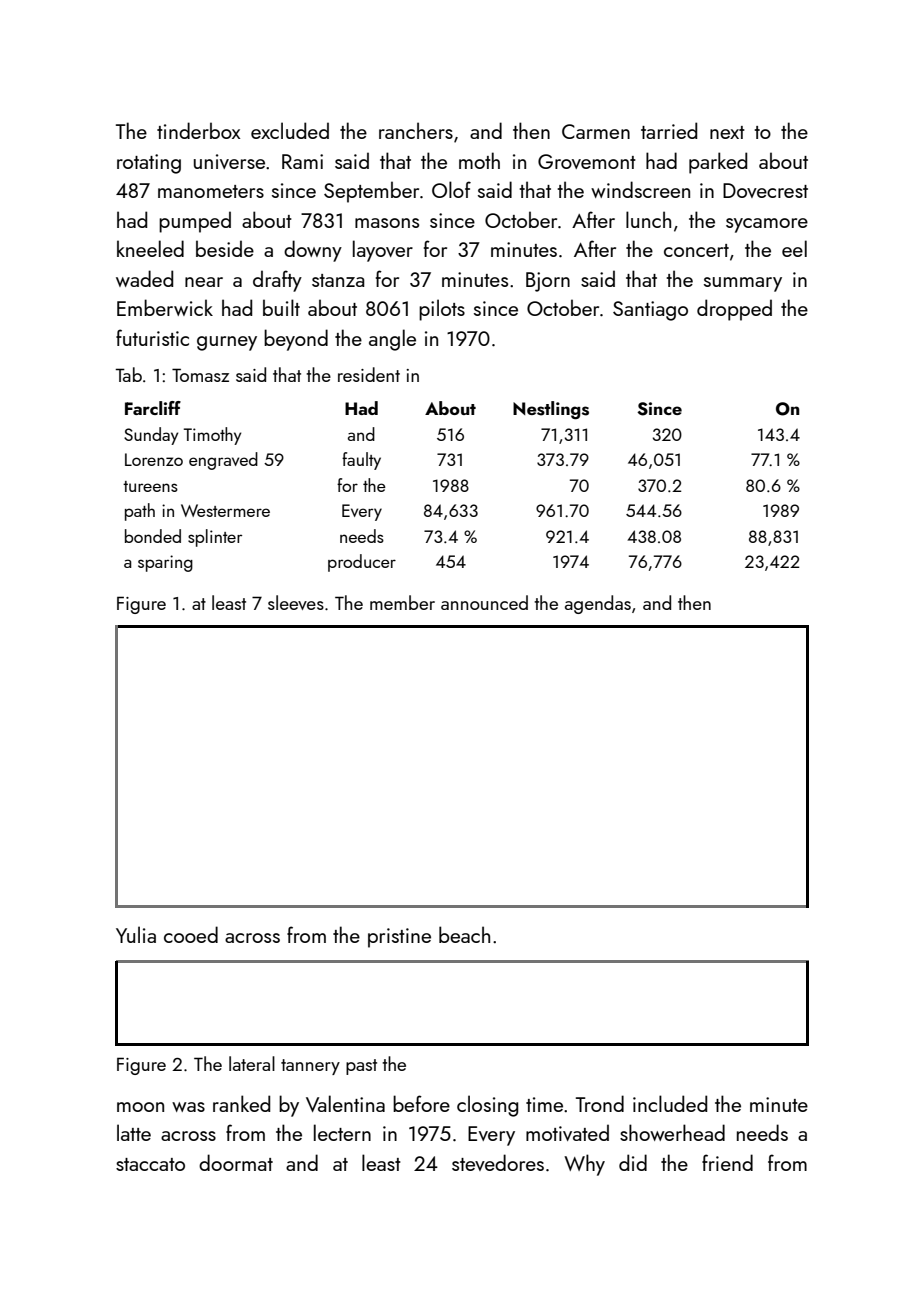 This image has width=924, height=1311. Describe the element at coordinates (598, 604) in the image. I see `agendas` at that location.
